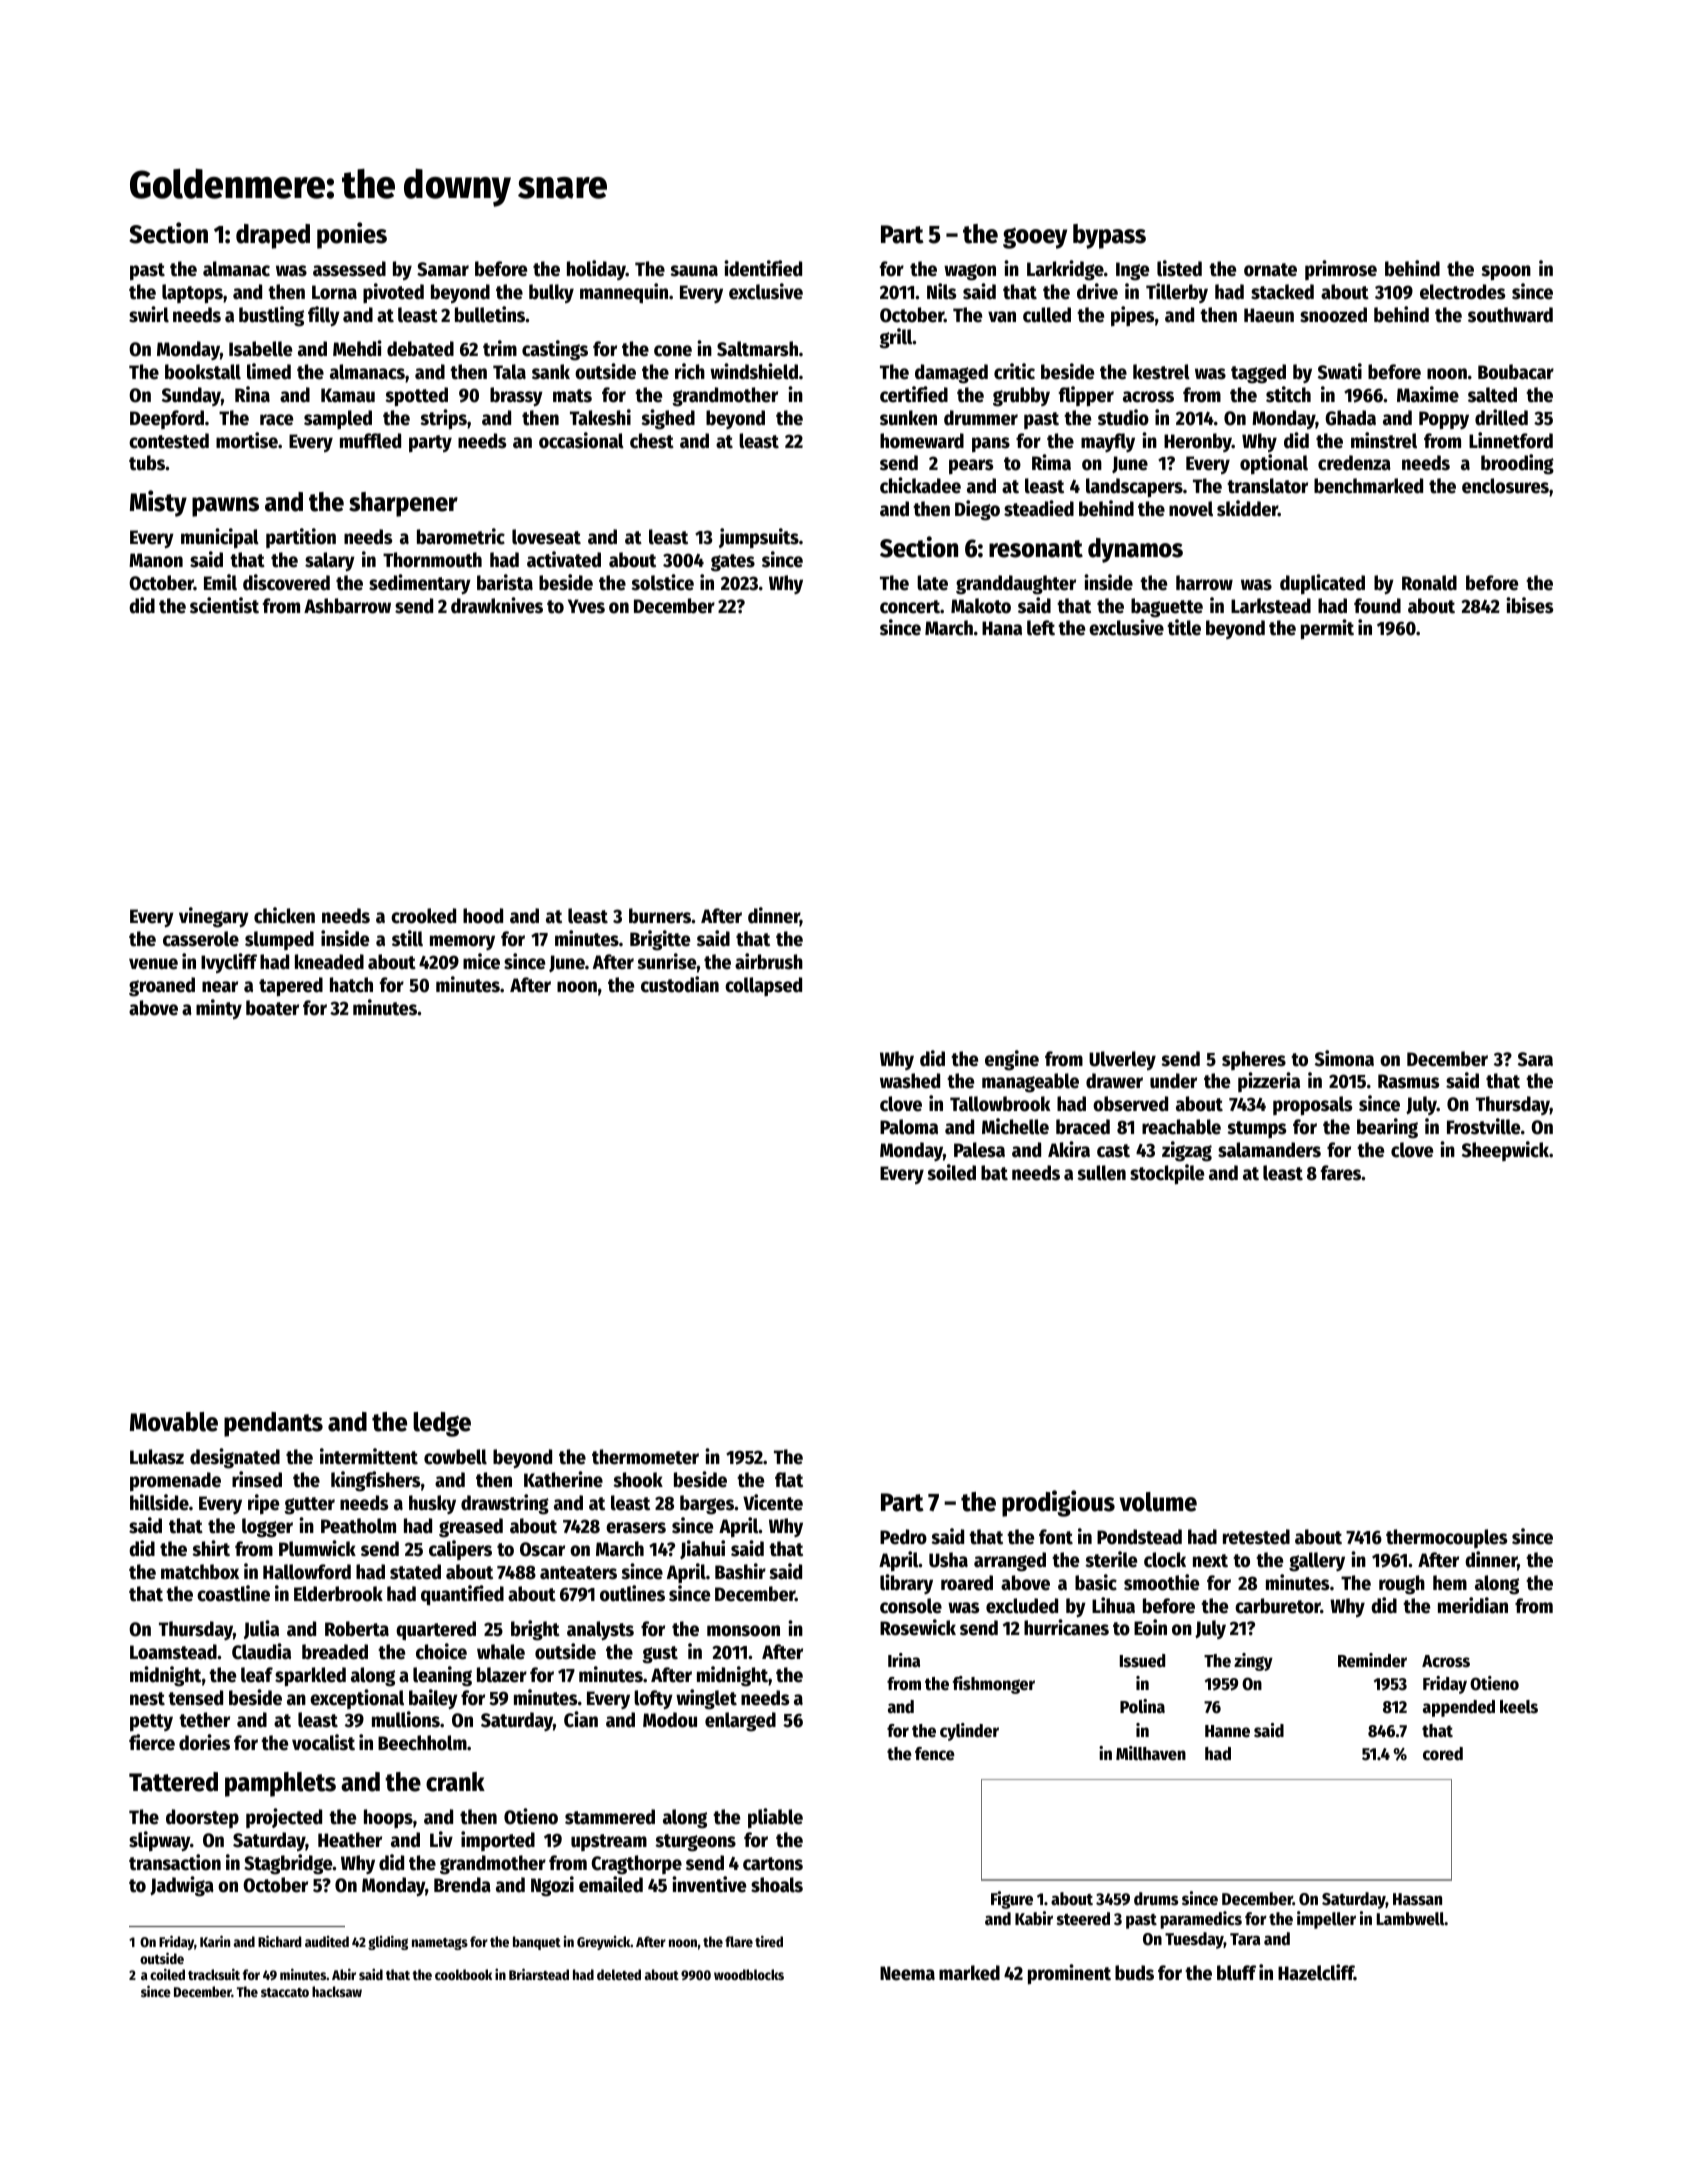 The image size is (1683, 2178). What do you see at coordinates (1058, 1503) in the screenshot?
I see `prodigious` at bounding box center [1058, 1503].
